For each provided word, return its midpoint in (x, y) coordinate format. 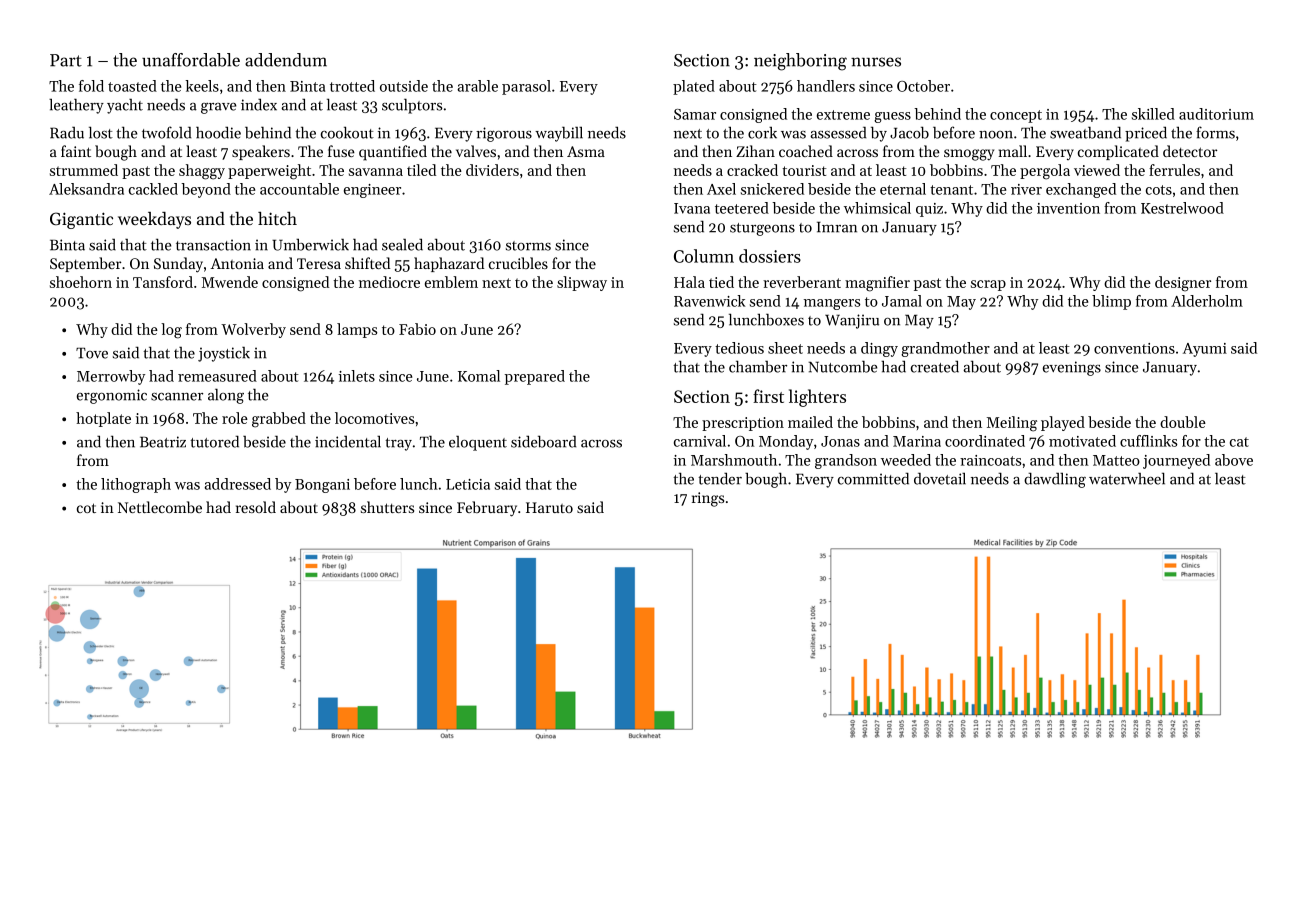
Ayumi (1205, 350)
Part (66, 60)
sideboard (543, 441)
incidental (348, 442)
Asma (586, 151)
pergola (1045, 172)
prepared (535, 377)
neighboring (800, 62)
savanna (376, 172)
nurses (876, 62)
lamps (357, 330)
